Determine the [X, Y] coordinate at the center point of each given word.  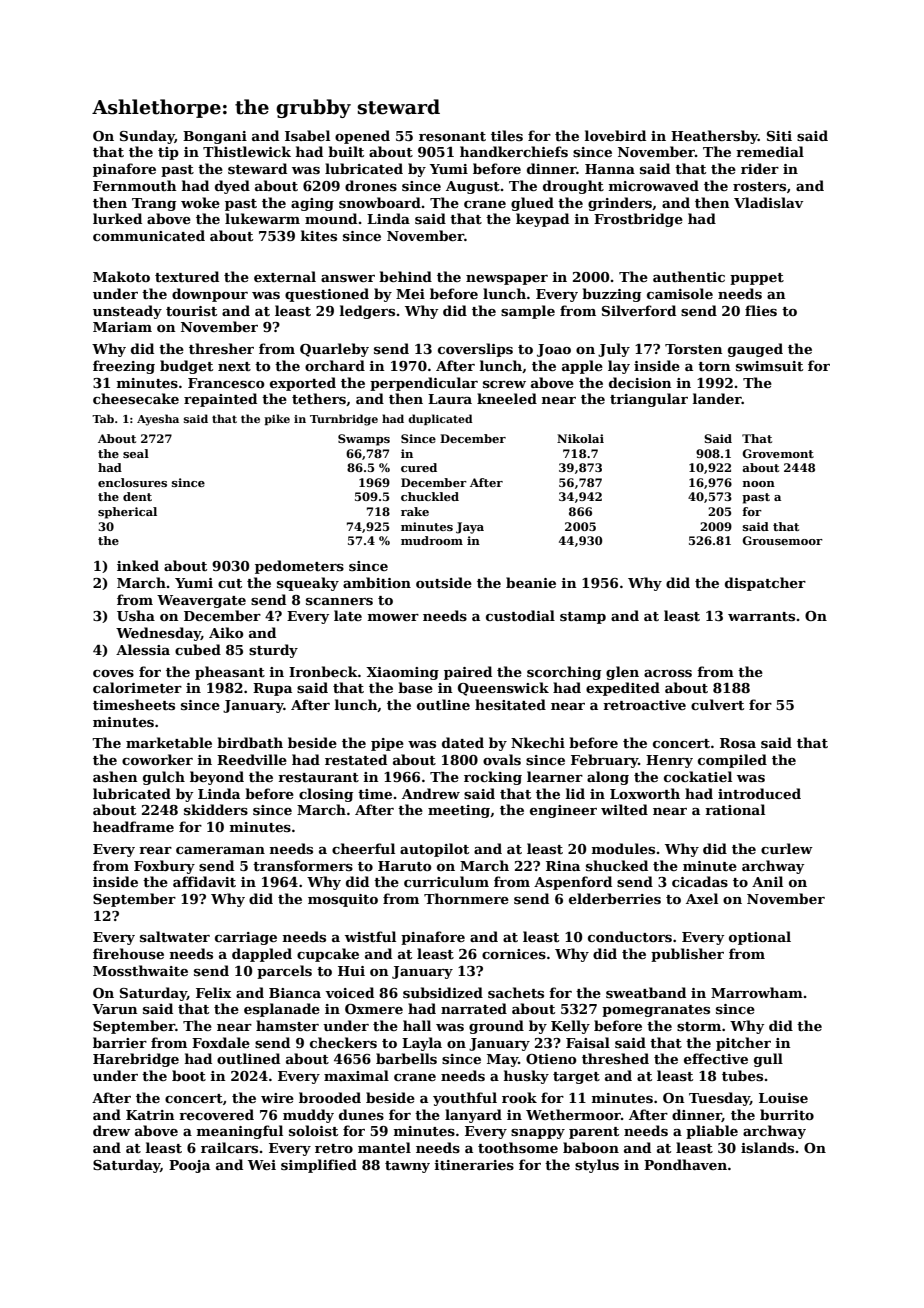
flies [761, 310]
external [285, 276]
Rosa [738, 743]
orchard [335, 365]
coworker [157, 759]
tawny [407, 1167]
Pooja [189, 1166]
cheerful [363, 848]
